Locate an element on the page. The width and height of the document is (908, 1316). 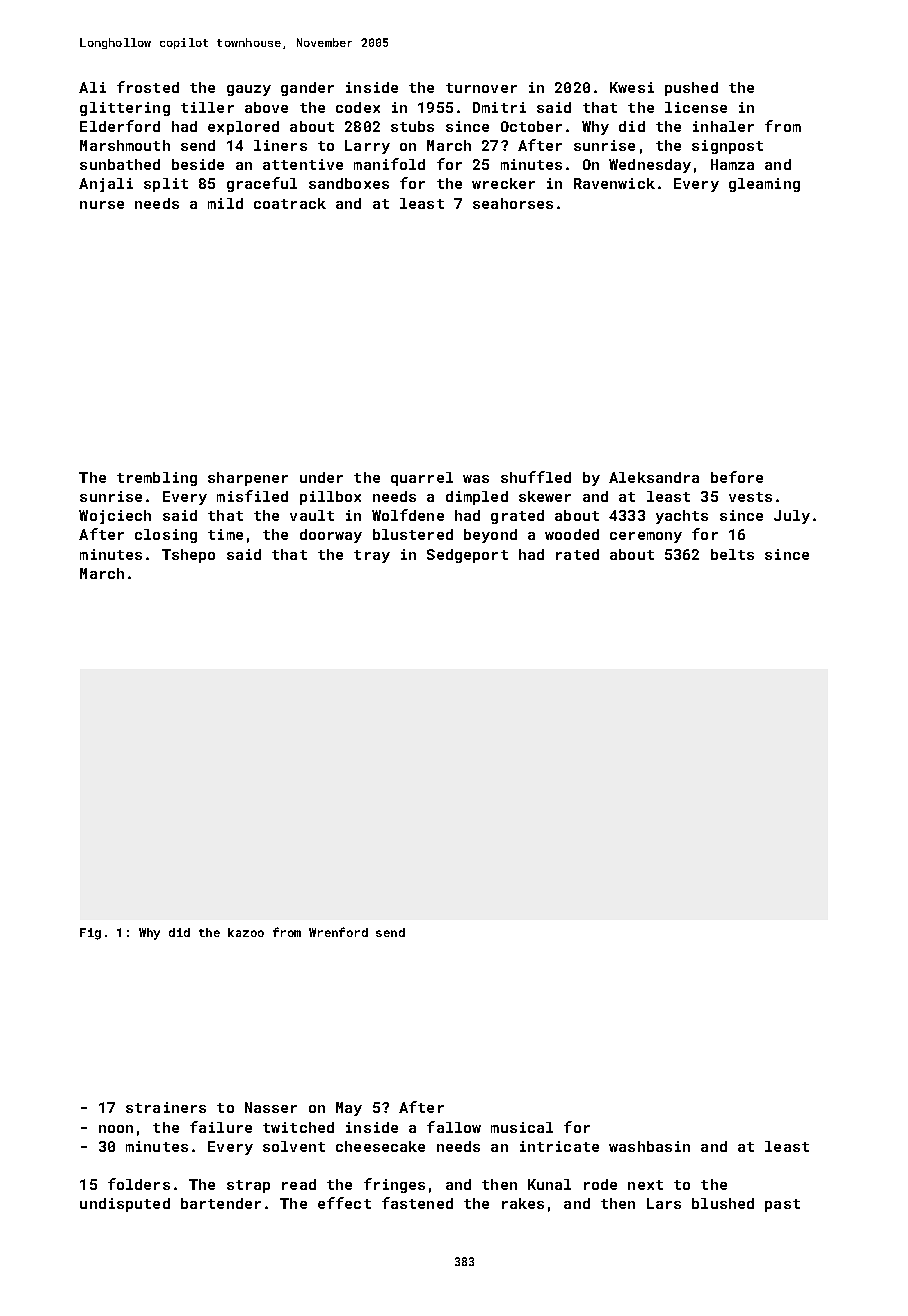
Elderford is located at coordinates (120, 126).
